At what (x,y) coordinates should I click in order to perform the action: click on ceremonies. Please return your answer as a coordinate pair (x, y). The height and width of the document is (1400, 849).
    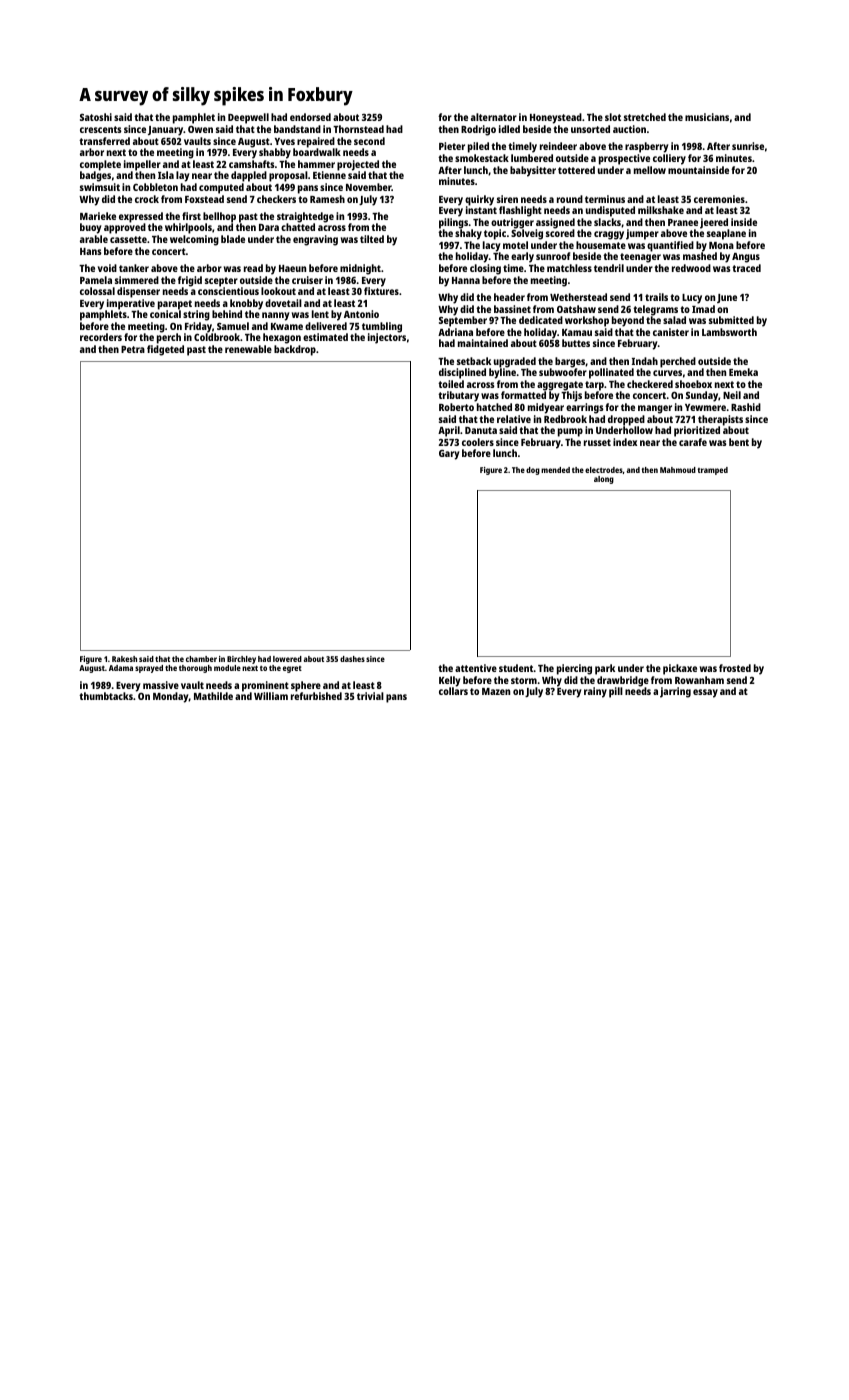
    Looking at the image, I should click on (719, 199).
